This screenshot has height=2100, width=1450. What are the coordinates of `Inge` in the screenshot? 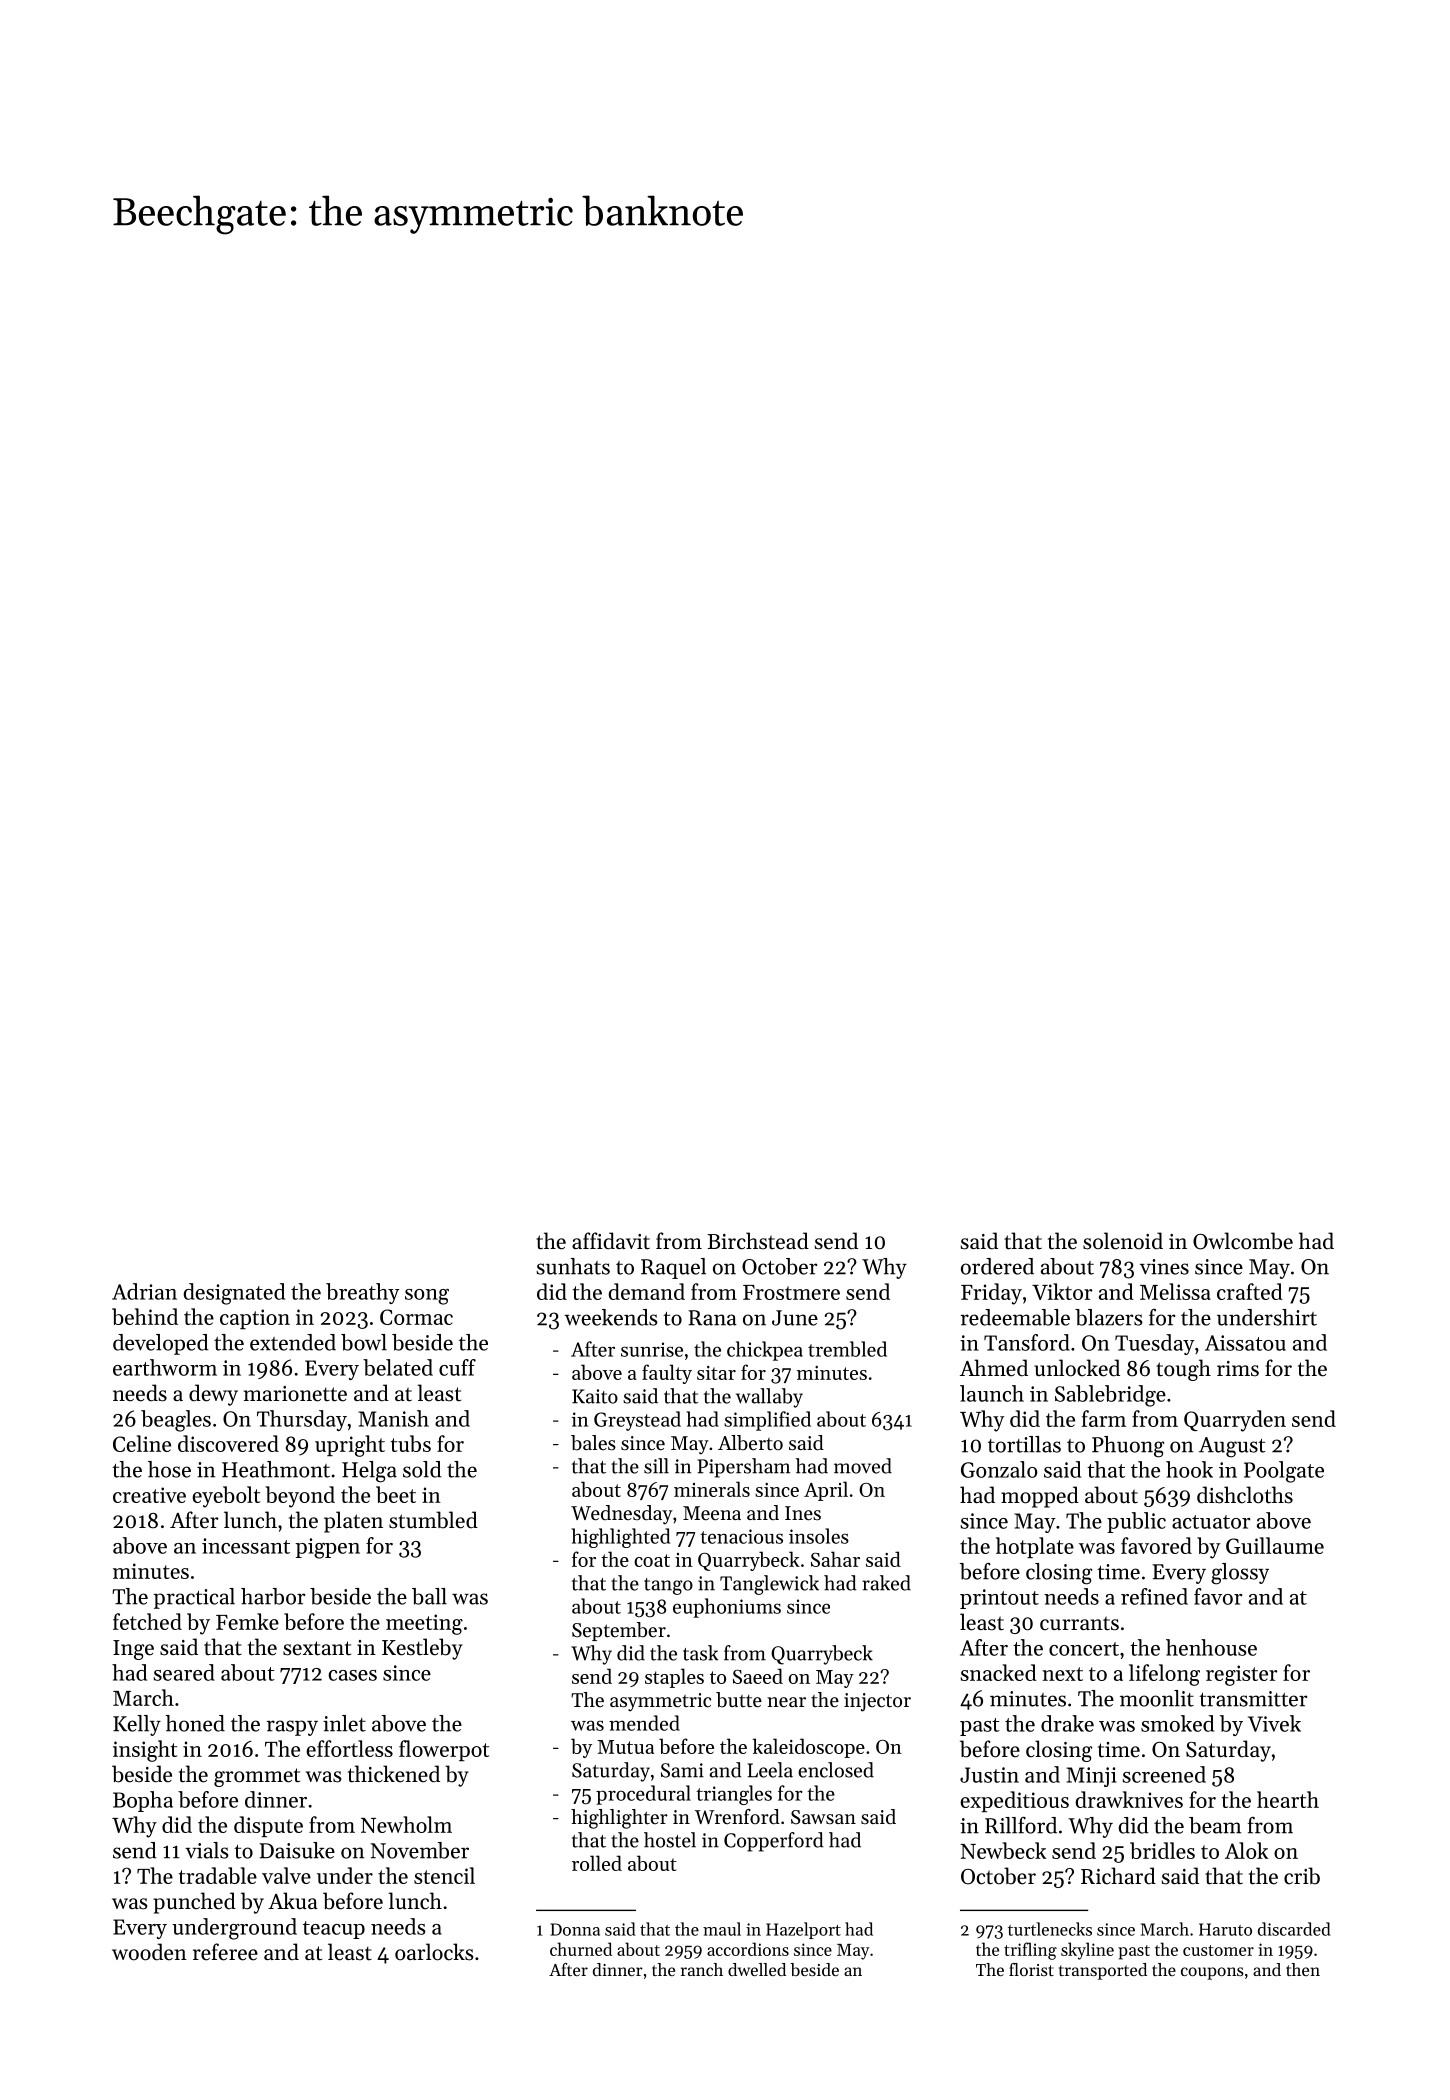 It's located at (133, 1650).
